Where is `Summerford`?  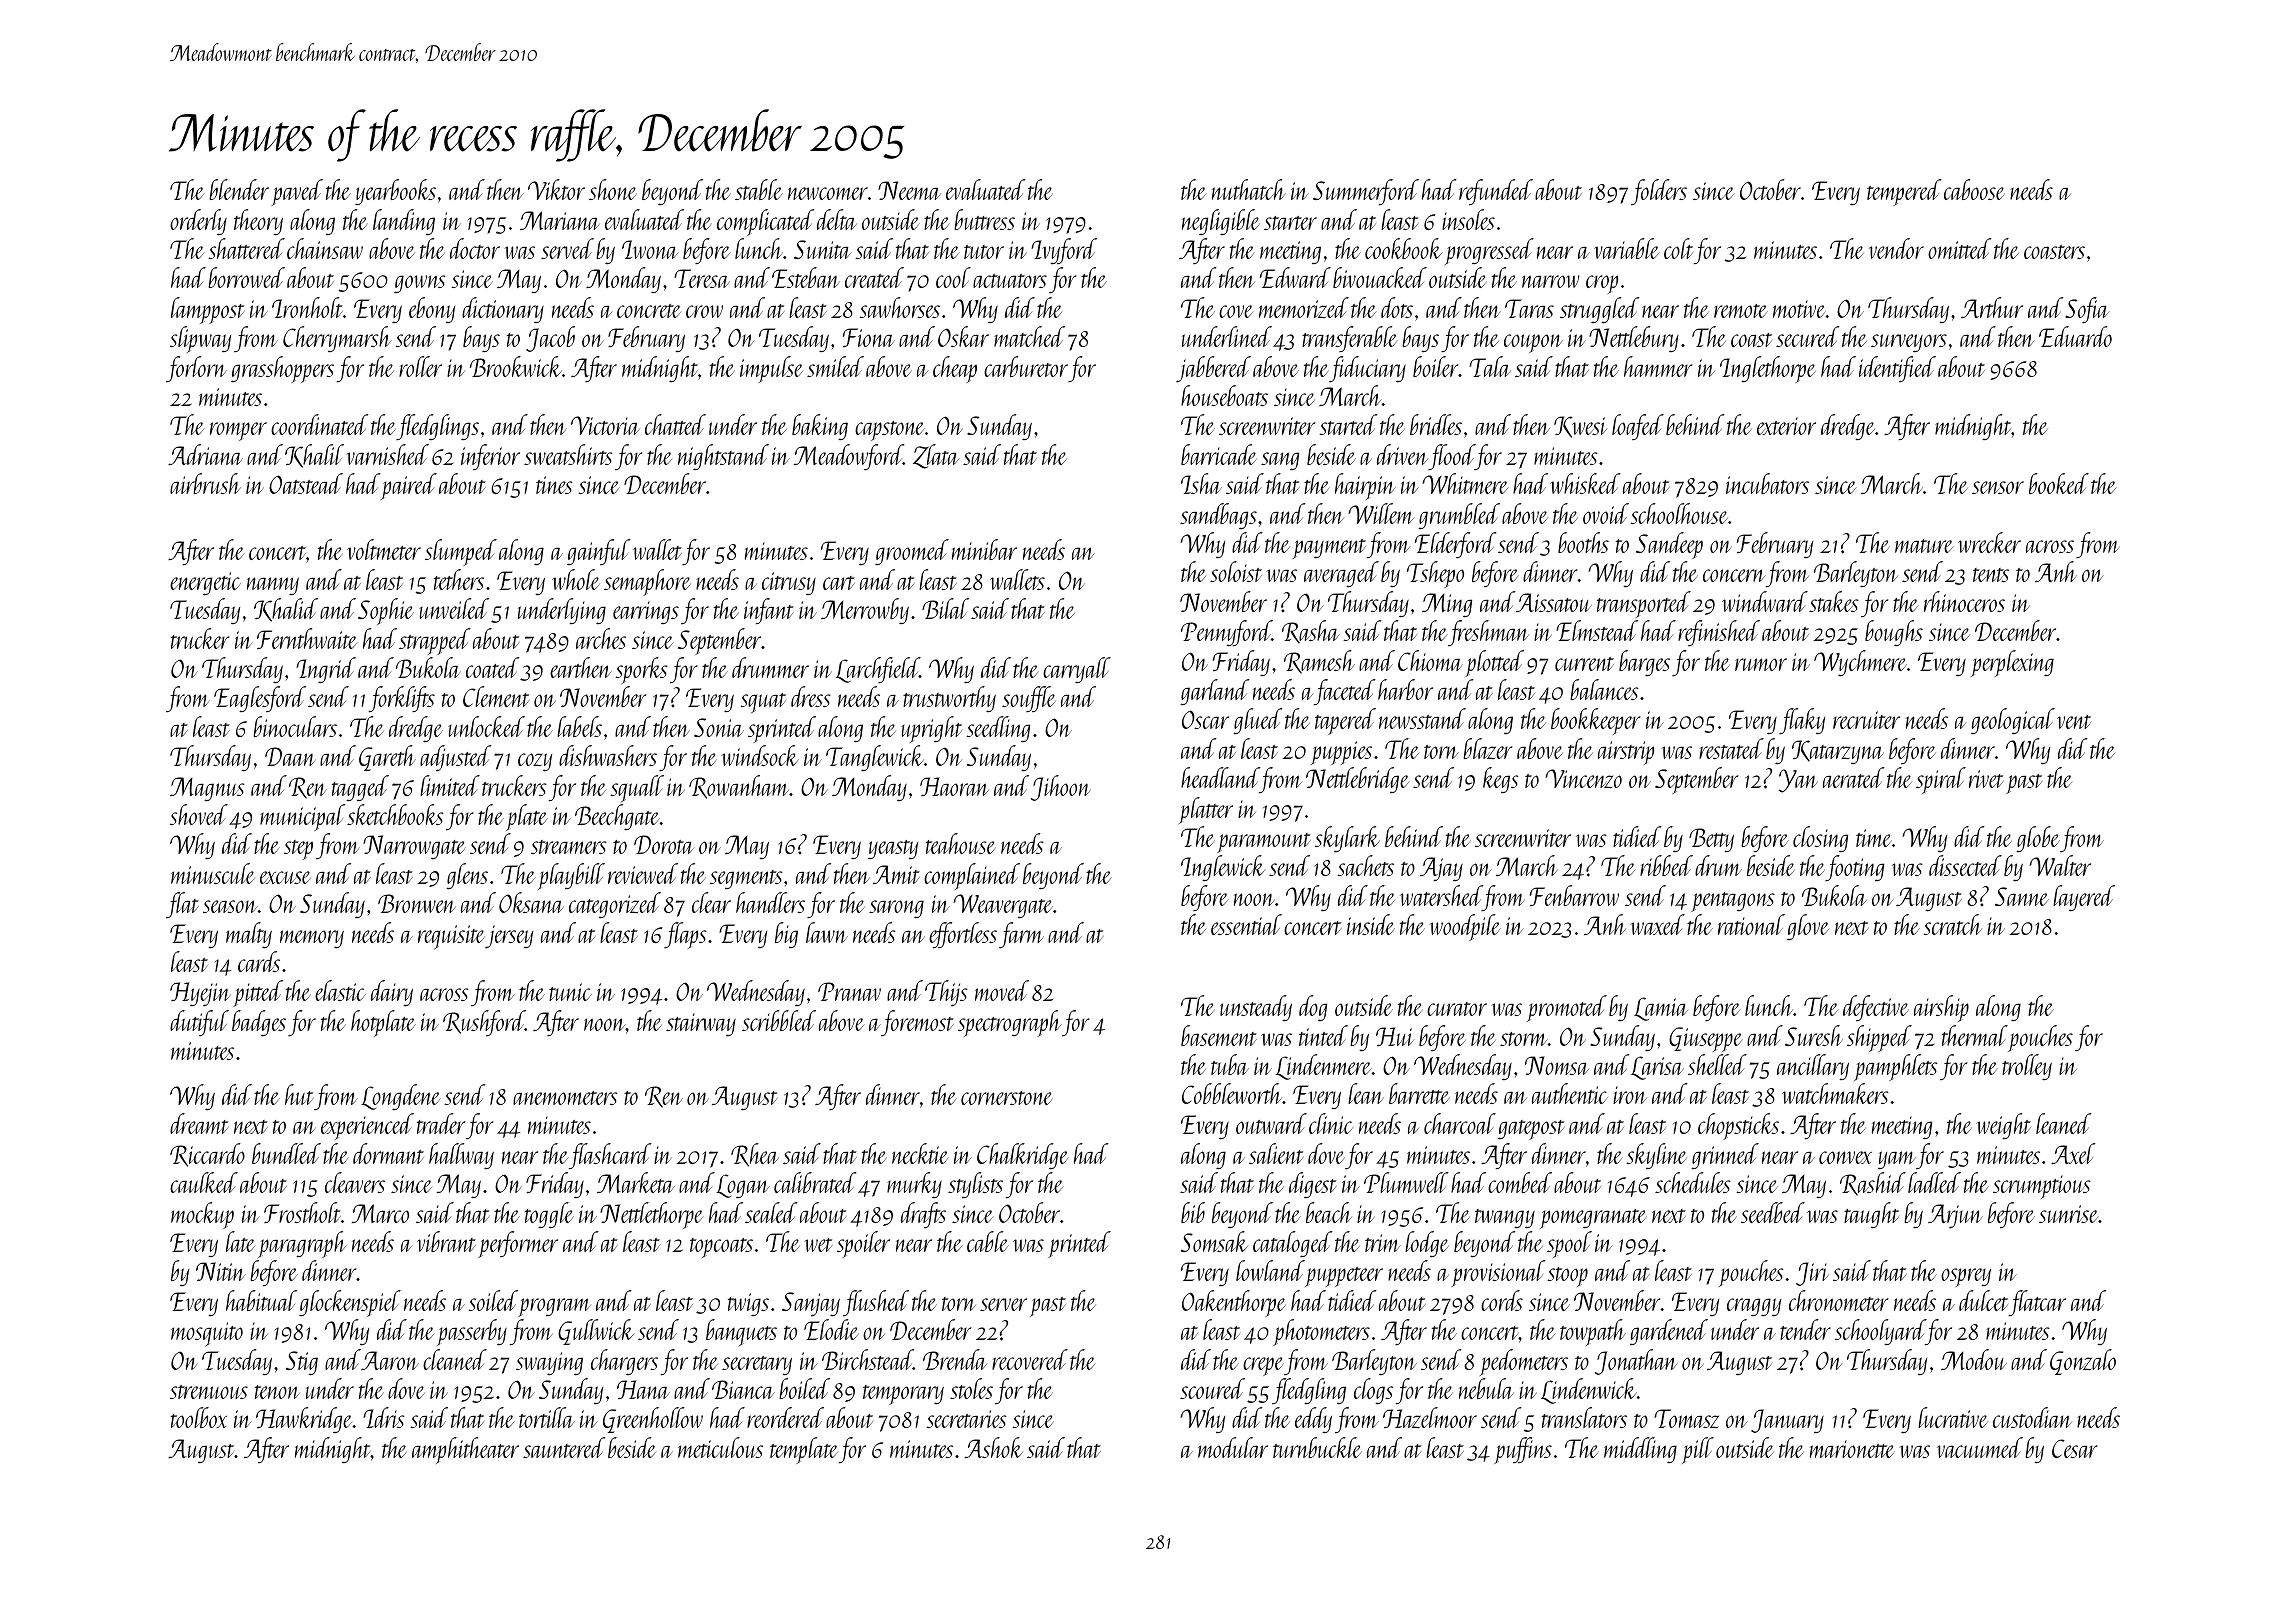
Summerford is located at coordinates (1366, 192).
